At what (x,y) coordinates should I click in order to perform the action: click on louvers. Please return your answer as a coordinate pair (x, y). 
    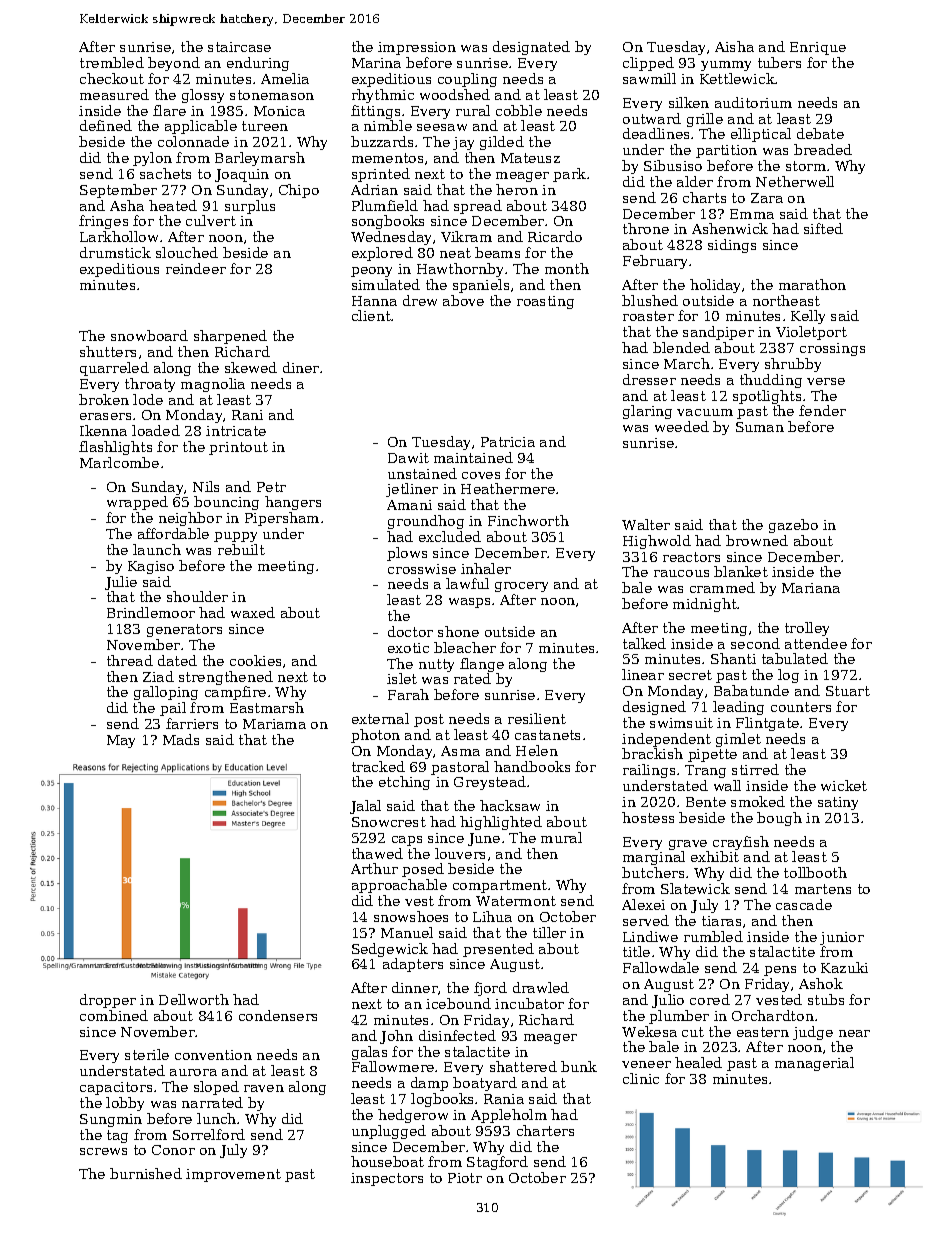
    Looking at the image, I should click on (460, 853).
